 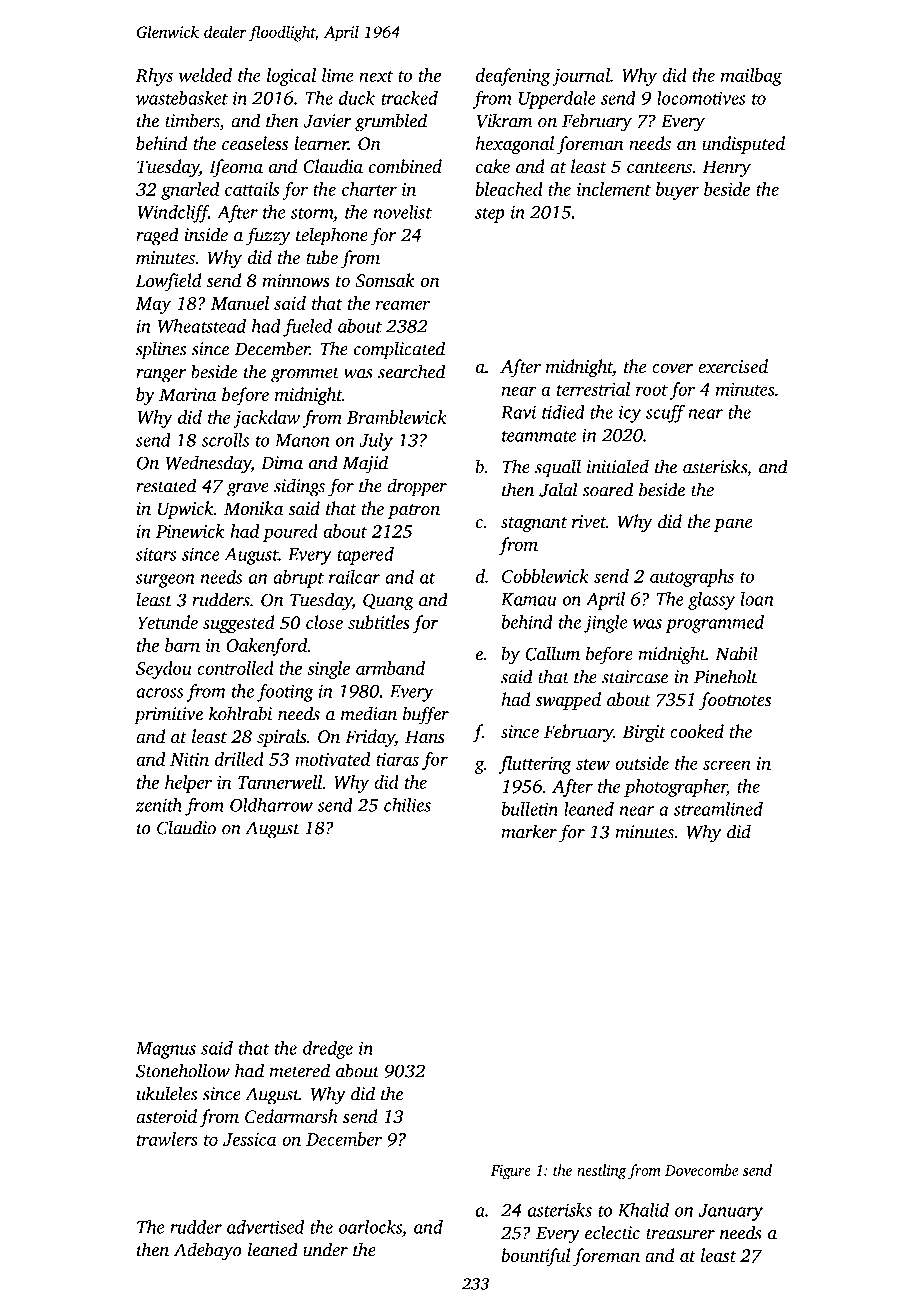 What do you see at coordinates (154, 77) in the screenshot?
I see `Rhys` at bounding box center [154, 77].
